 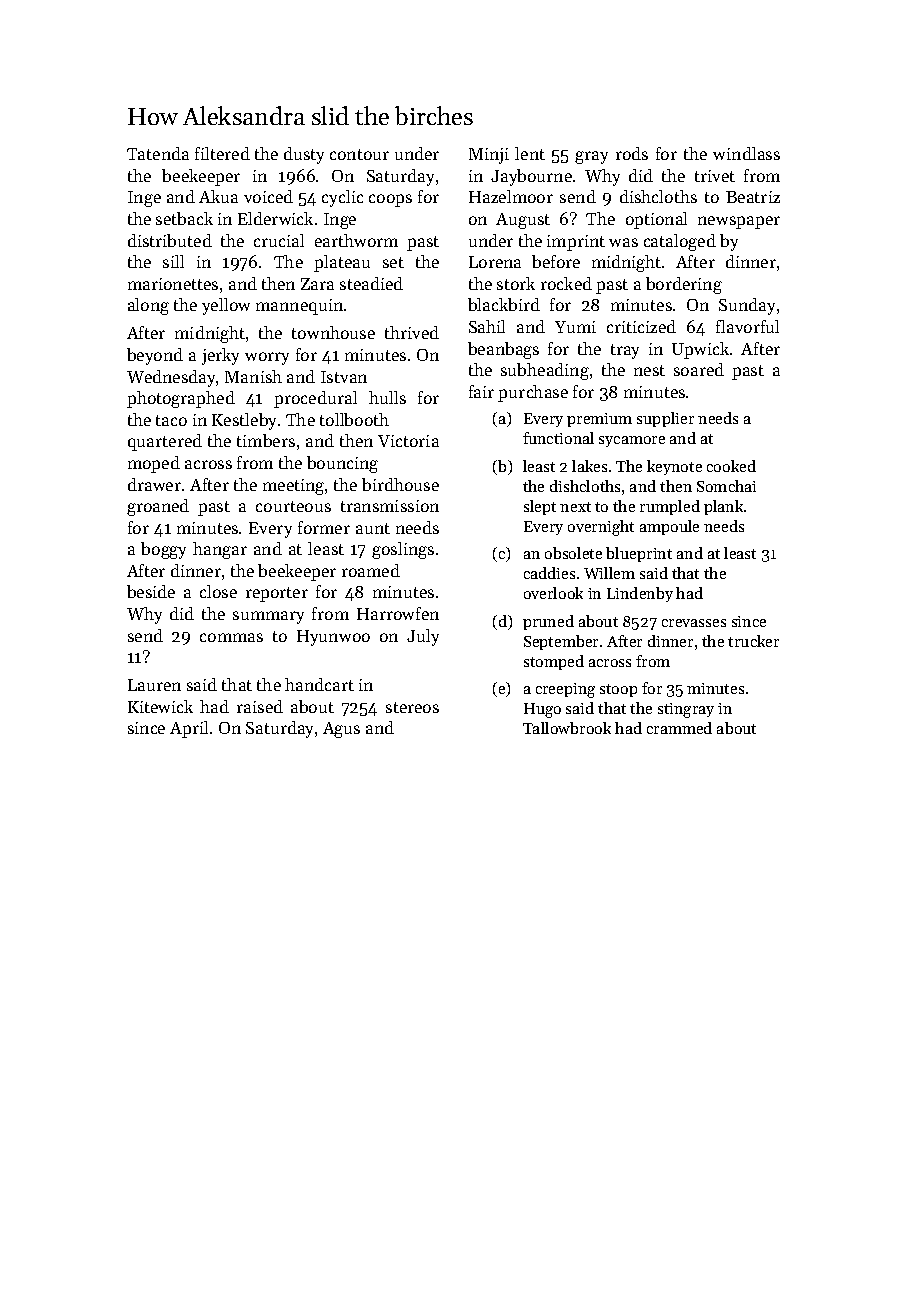 I want to click on April, so click(x=189, y=729).
